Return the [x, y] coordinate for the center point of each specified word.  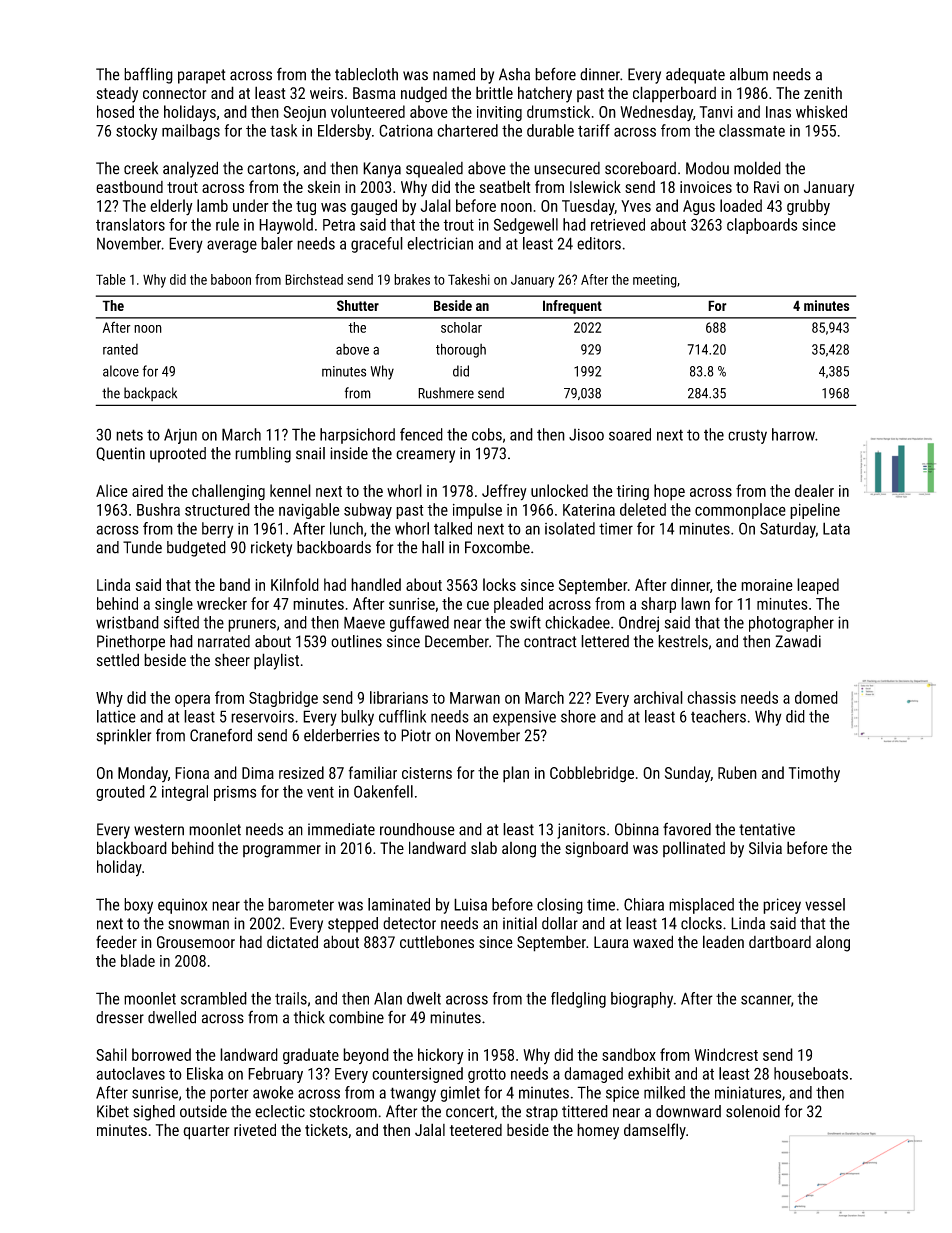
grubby [808, 207]
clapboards [762, 226]
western [159, 830]
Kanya [382, 170]
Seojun [305, 114]
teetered [476, 1130]
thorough [461, 350]
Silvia [765, 848]
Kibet [113, 1111]
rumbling [263, 455]
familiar [373, 772]
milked [664, 1092]
